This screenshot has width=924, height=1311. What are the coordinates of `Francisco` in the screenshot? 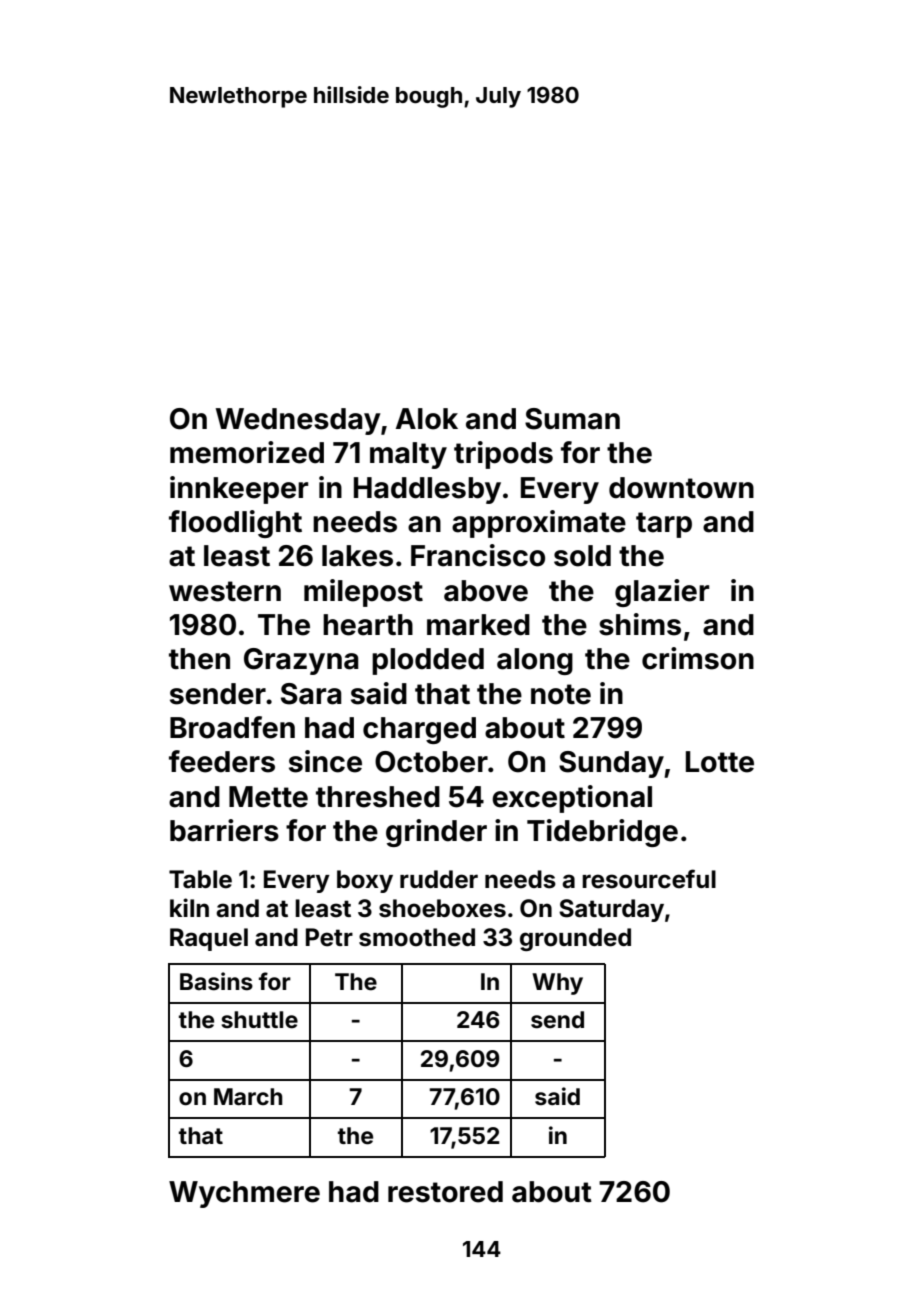 It's located at (478, 555).
